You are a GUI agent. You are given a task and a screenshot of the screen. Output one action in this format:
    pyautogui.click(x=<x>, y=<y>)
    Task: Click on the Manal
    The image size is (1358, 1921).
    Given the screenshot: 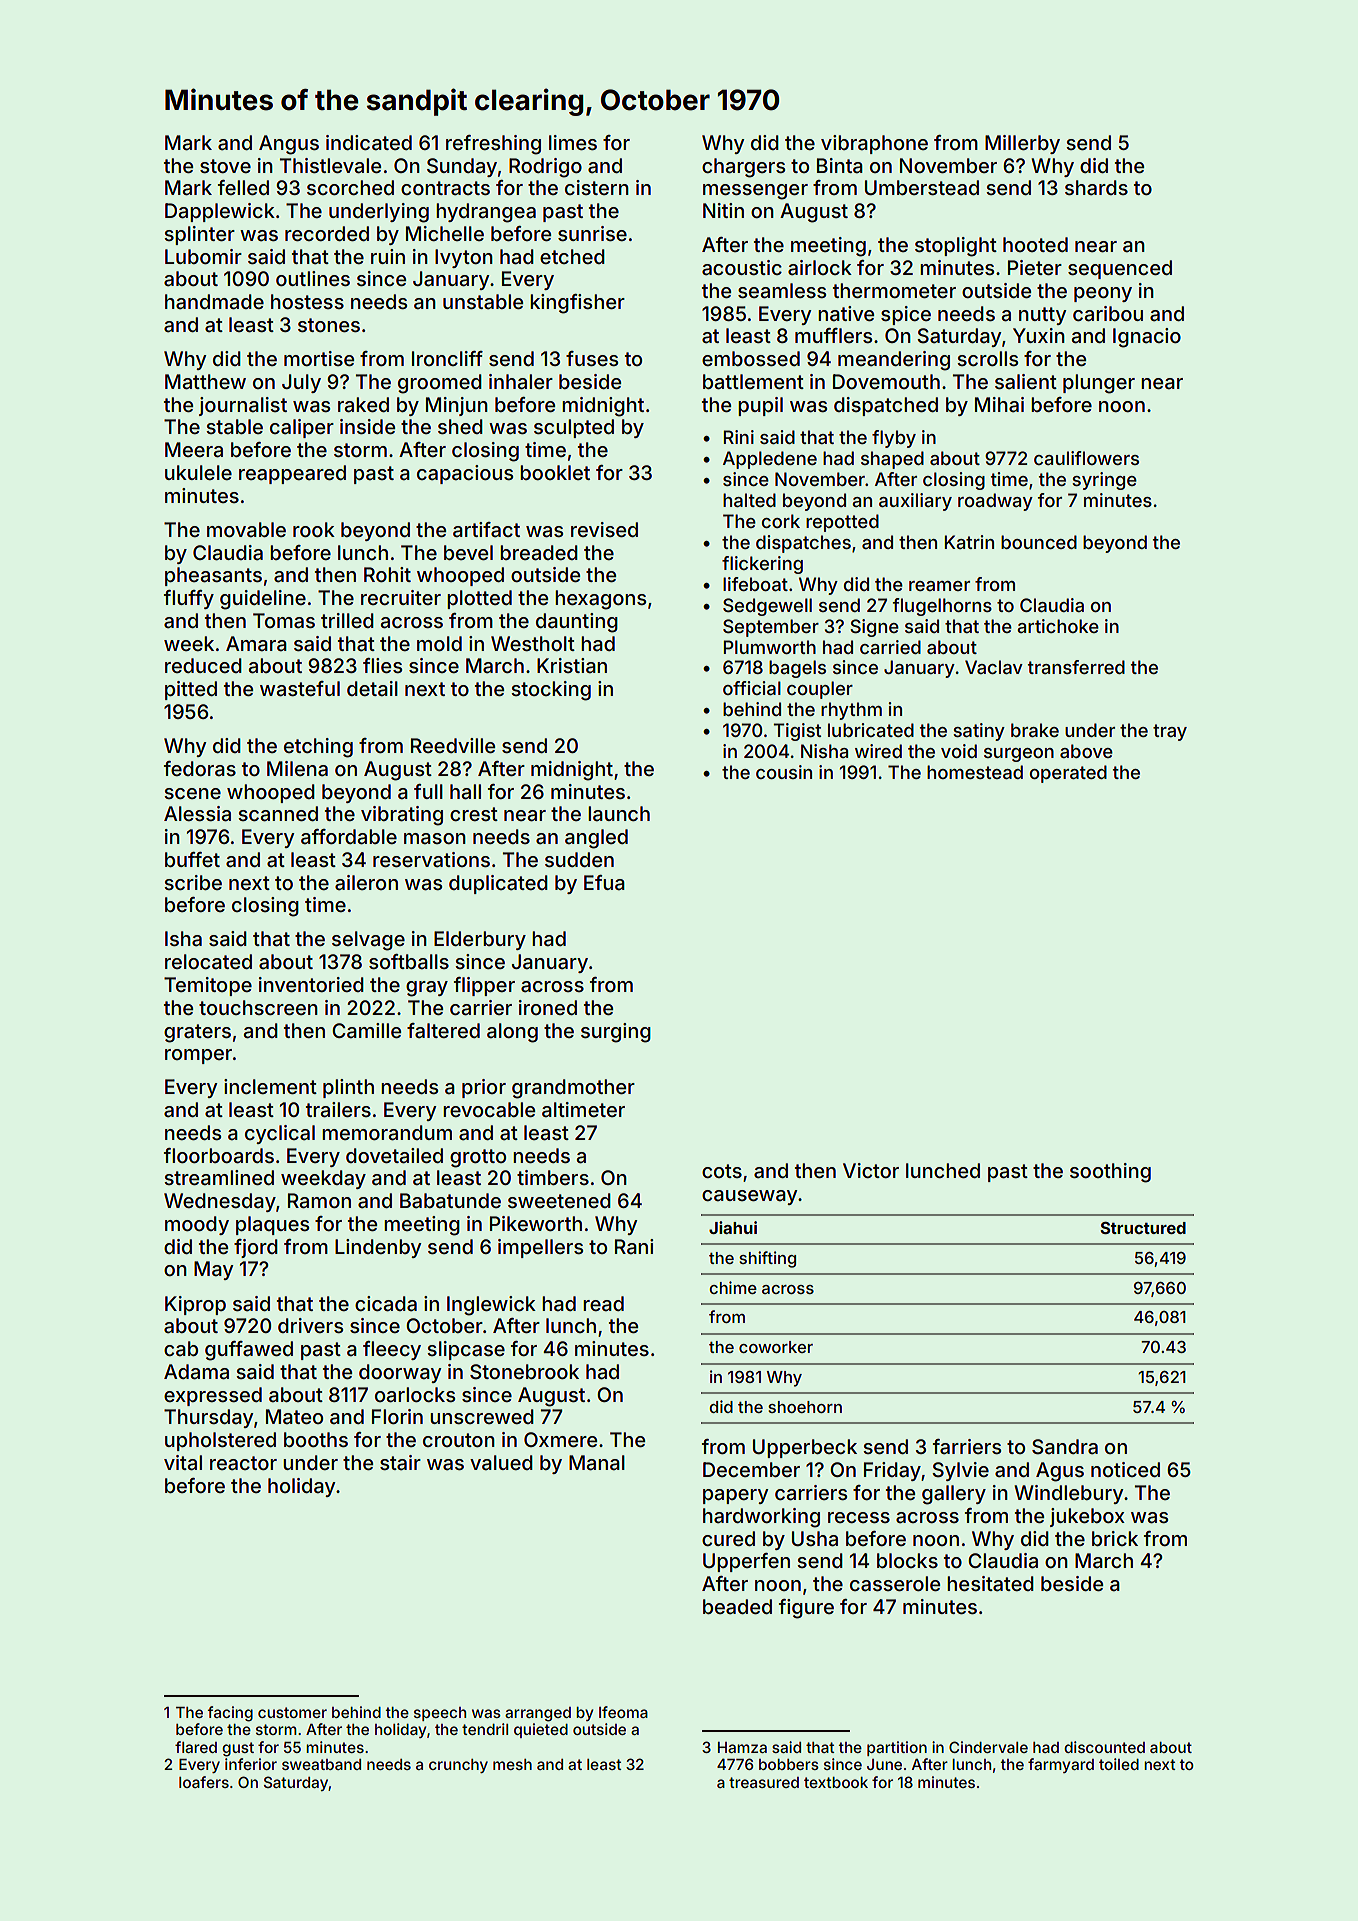 What is the action you would take?
    pyautogui.click(x=597, y=1463)
